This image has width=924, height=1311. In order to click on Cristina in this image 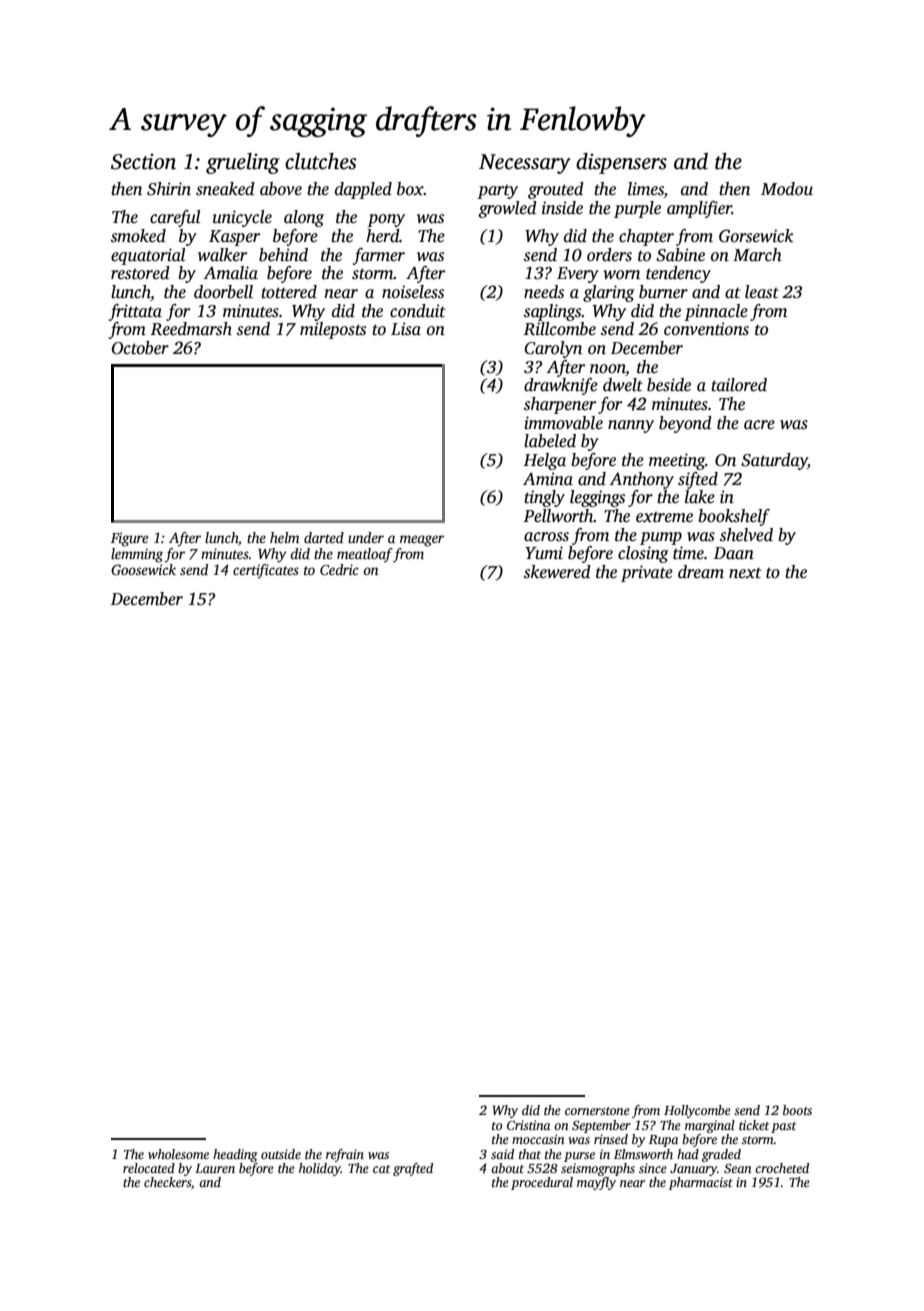, I will do `click(528, 1125)`.
